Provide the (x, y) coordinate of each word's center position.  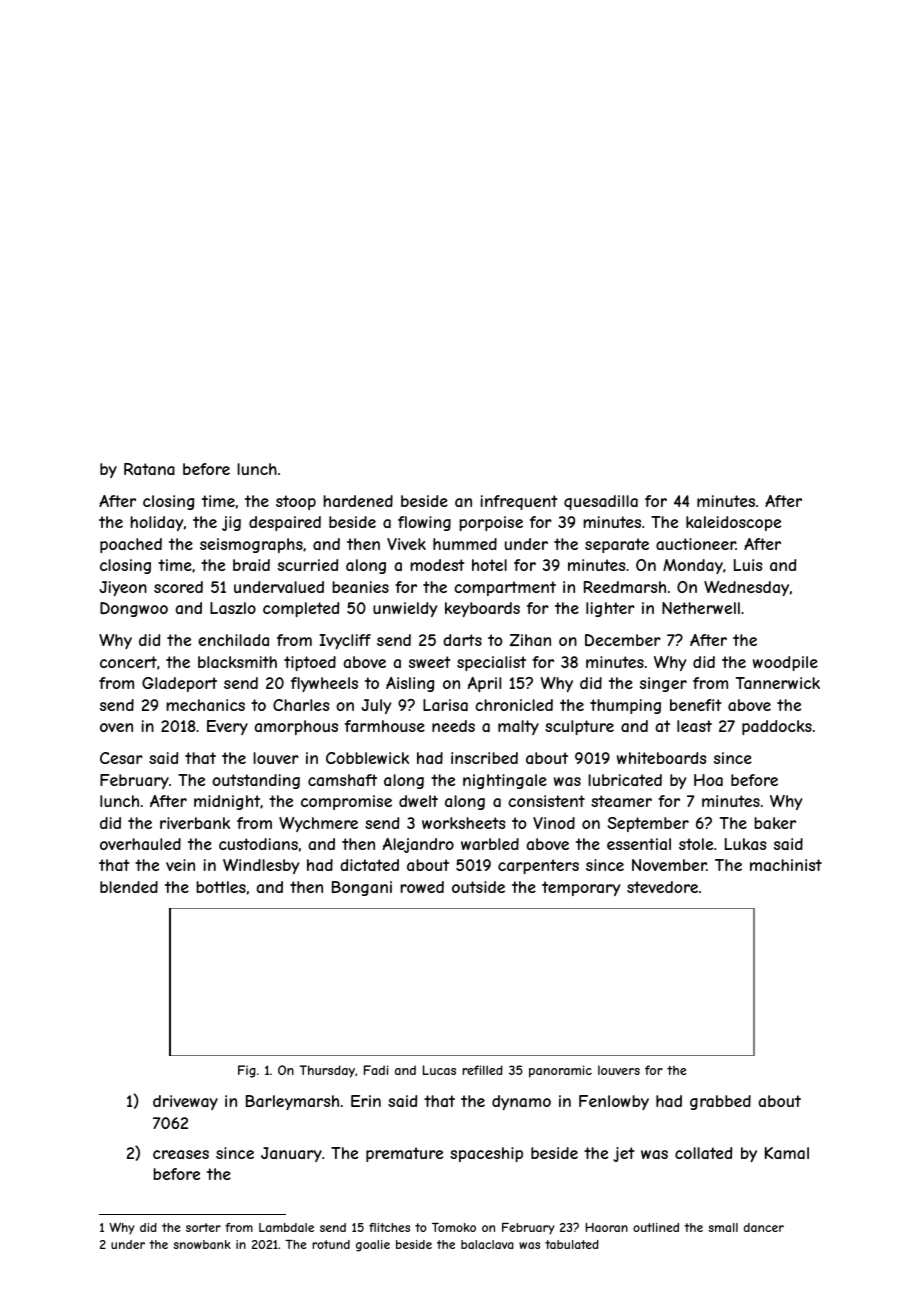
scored (178, 587)
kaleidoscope (733, 523)
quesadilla (601, 502)
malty (518, 727)
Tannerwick (778, 683)
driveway (185, 1102)
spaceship (486, 1154)
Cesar (121, 758)
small (723, 1227)
